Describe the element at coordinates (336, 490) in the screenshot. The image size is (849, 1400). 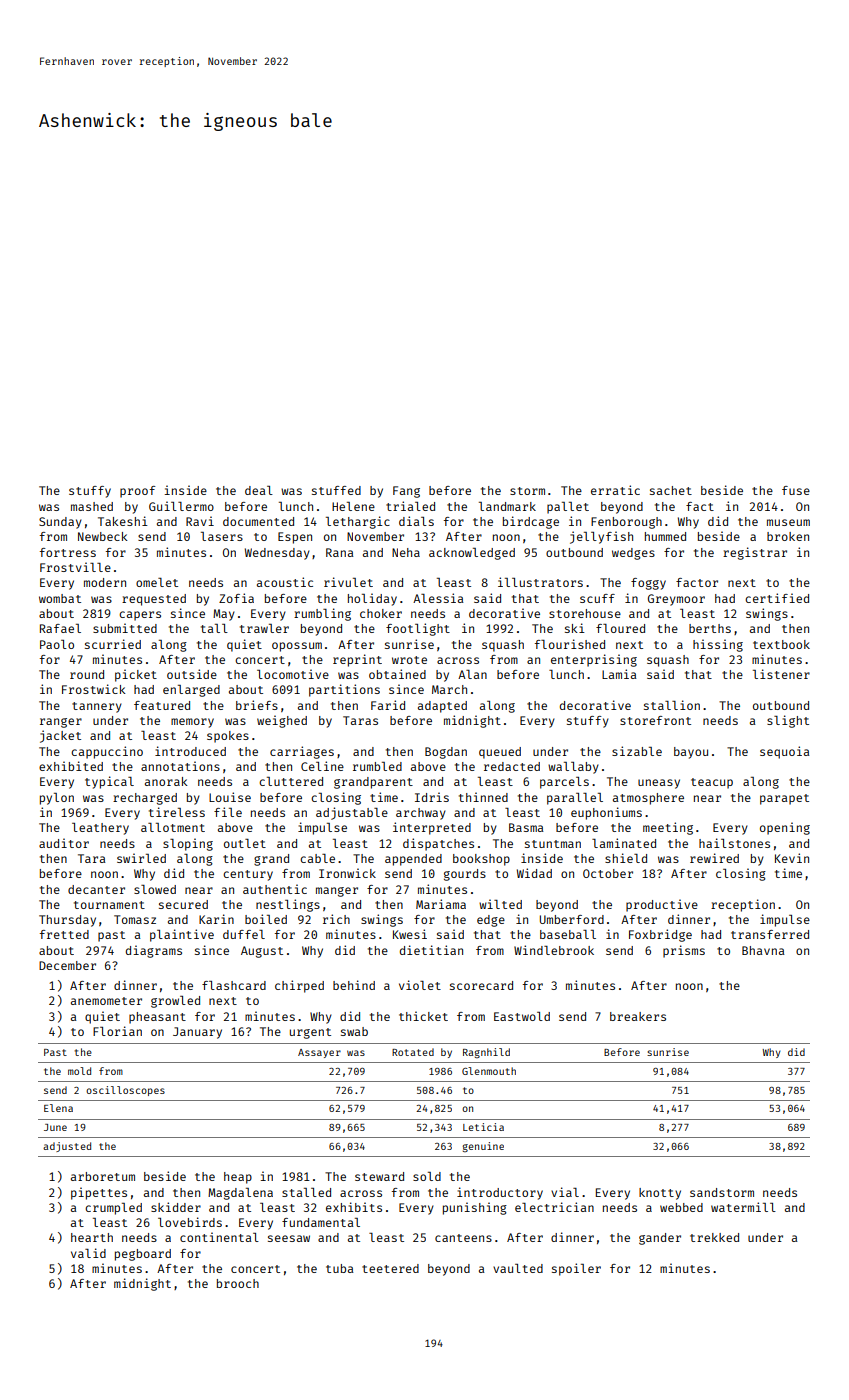
I see `stuffed` at that location.
